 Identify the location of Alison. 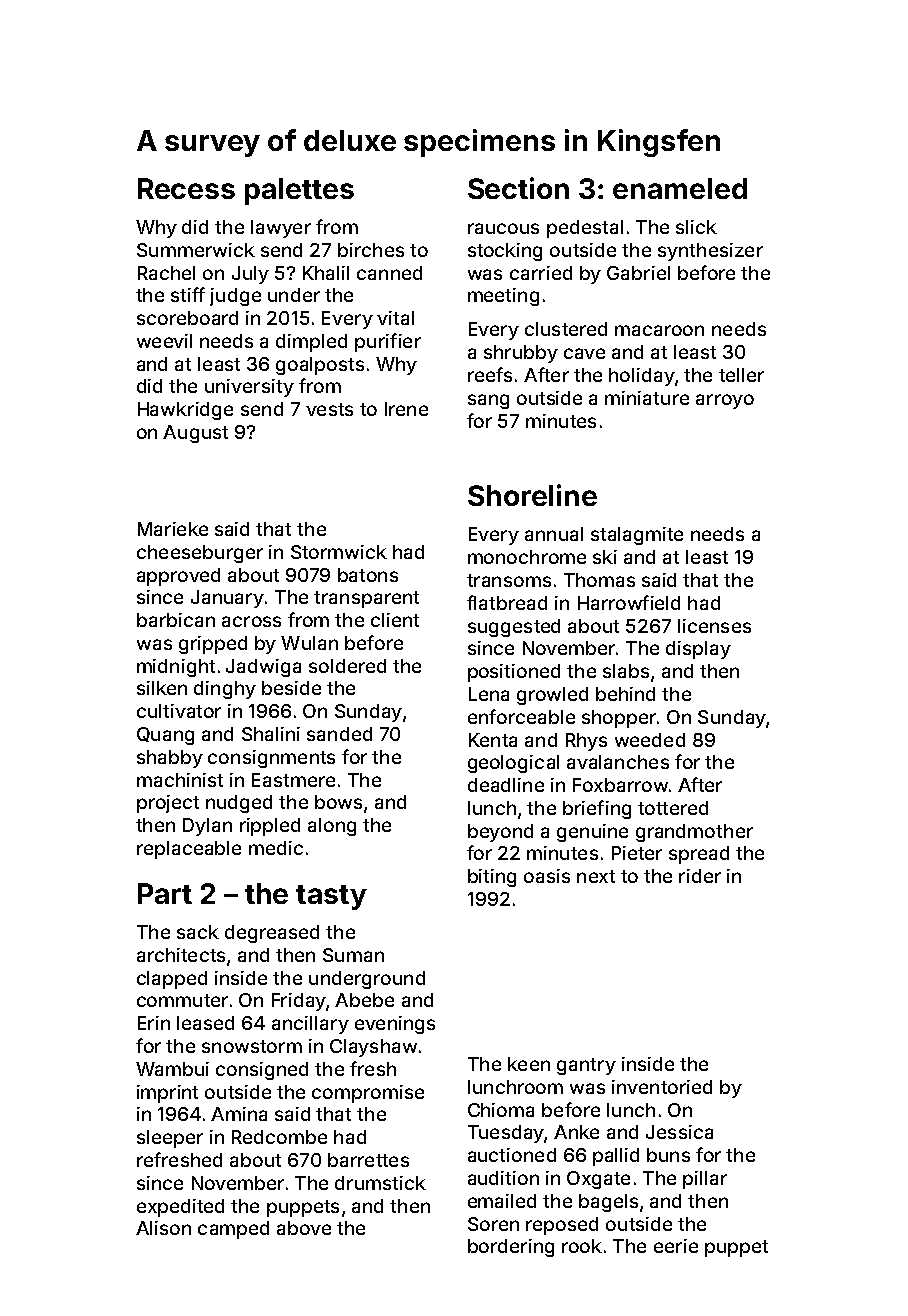
(163, 1228).
